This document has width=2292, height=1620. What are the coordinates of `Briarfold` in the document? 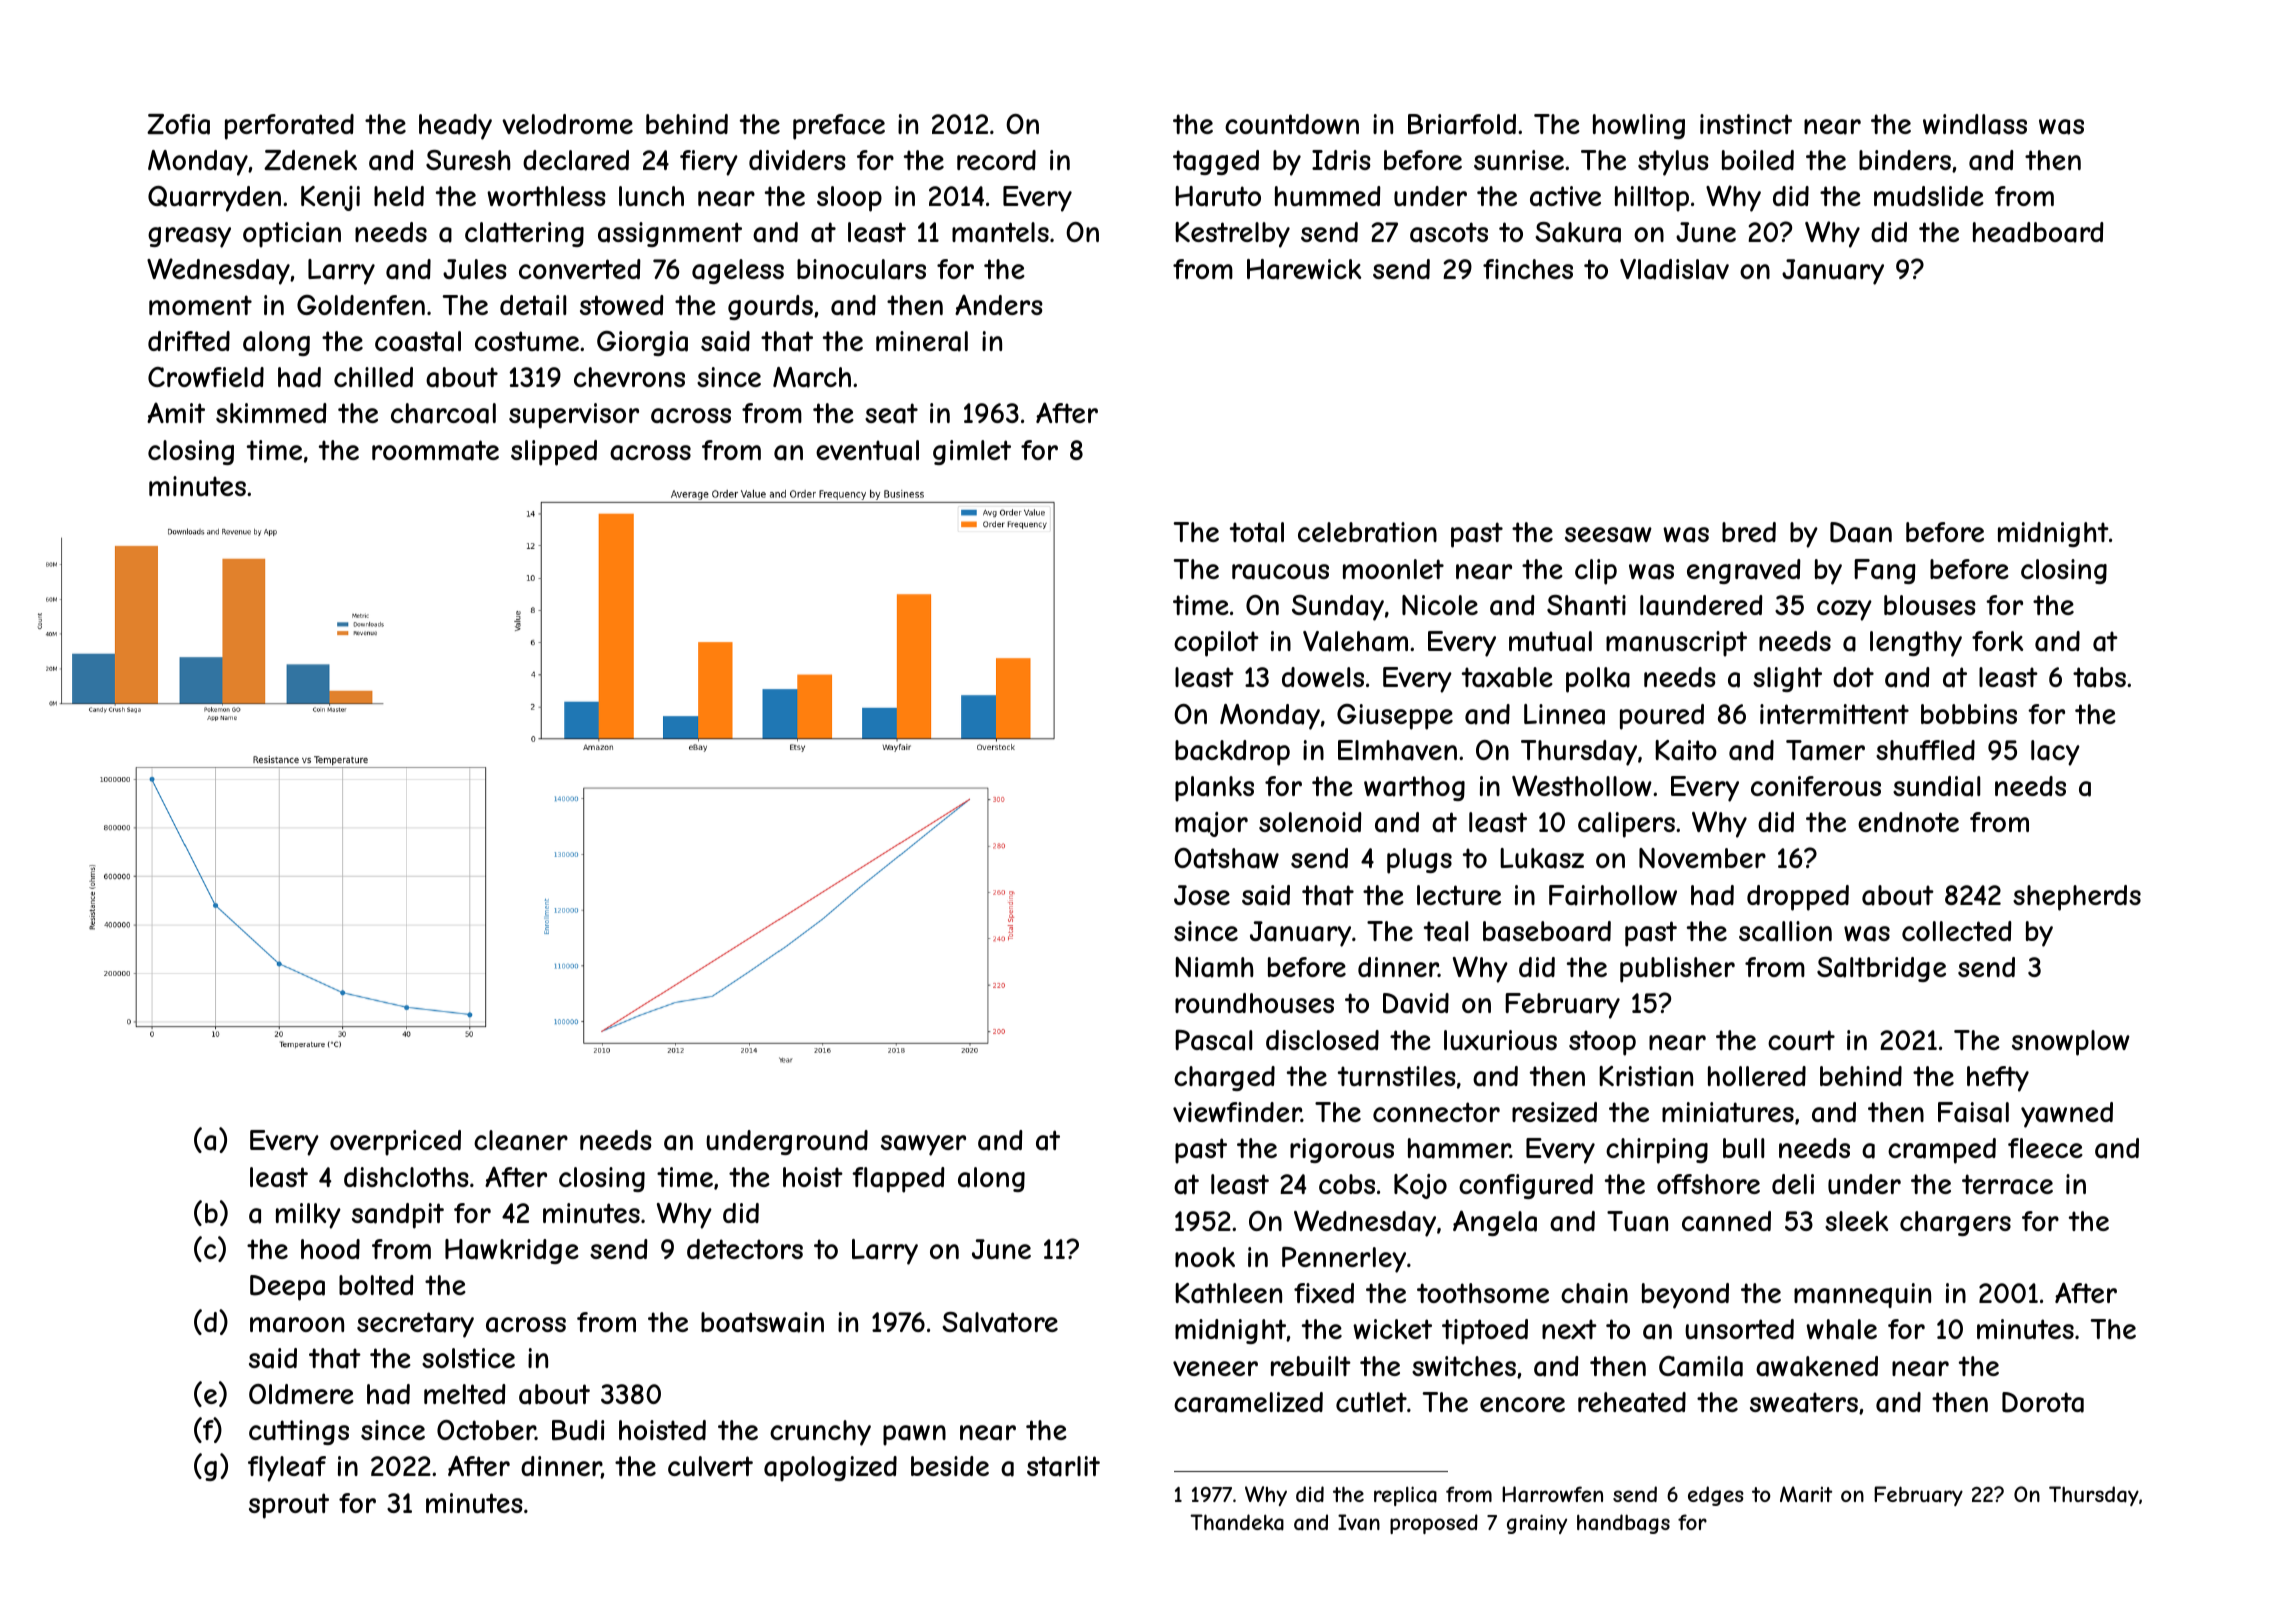 It's located at (1462, 124).
